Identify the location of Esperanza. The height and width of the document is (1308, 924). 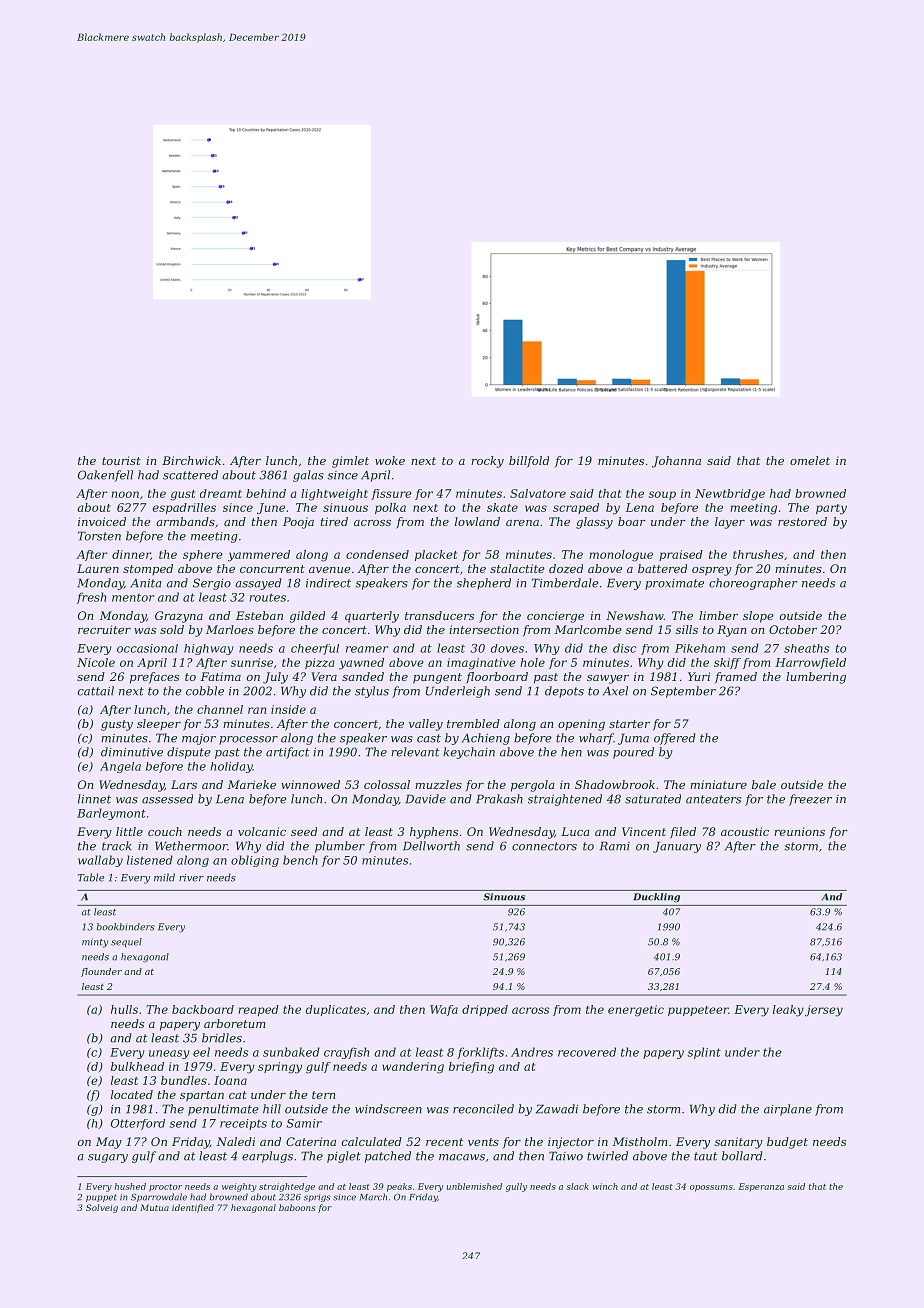
(761, 1187).
